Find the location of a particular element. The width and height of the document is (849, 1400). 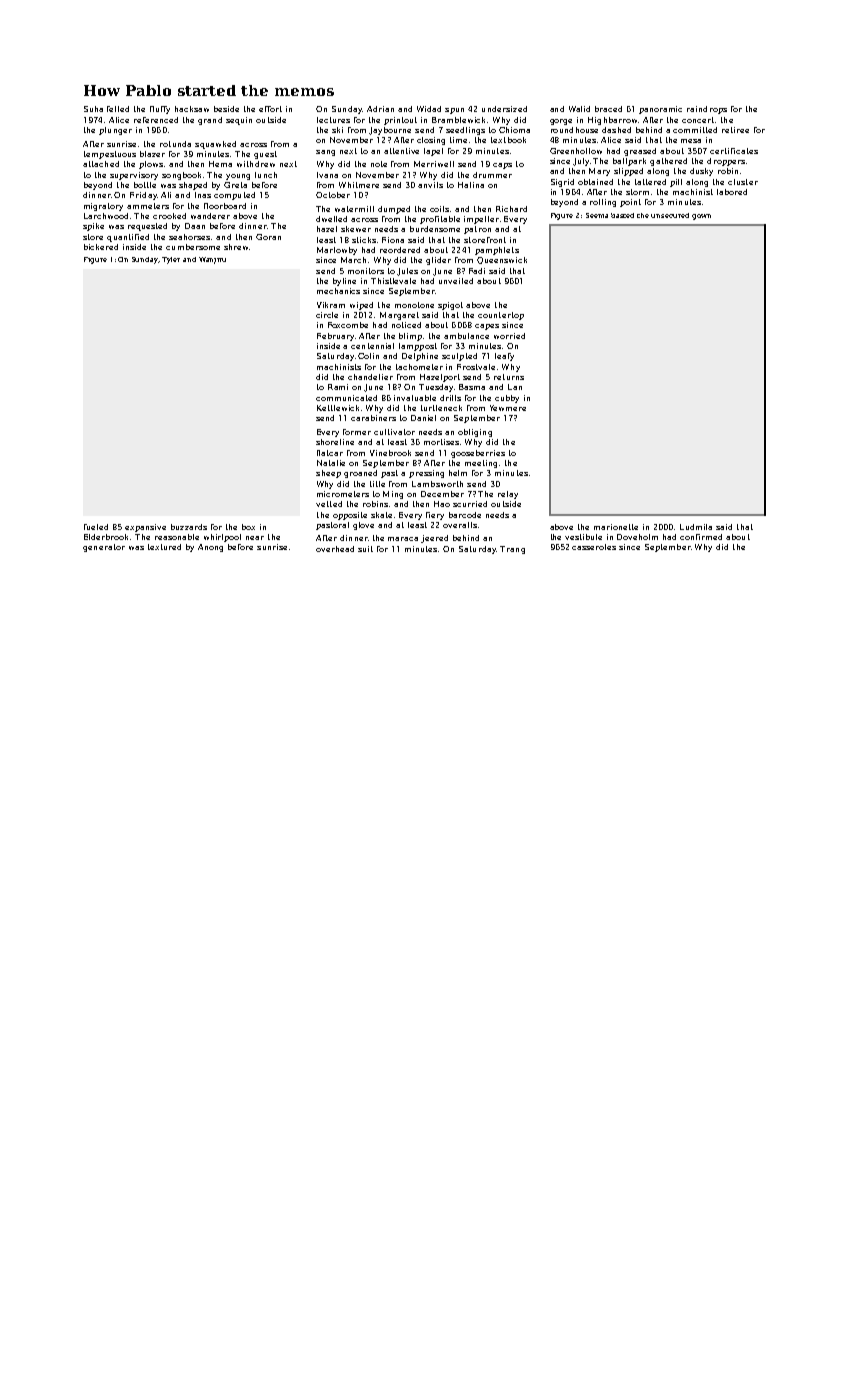

circle is located at coordinates (327, 315).
